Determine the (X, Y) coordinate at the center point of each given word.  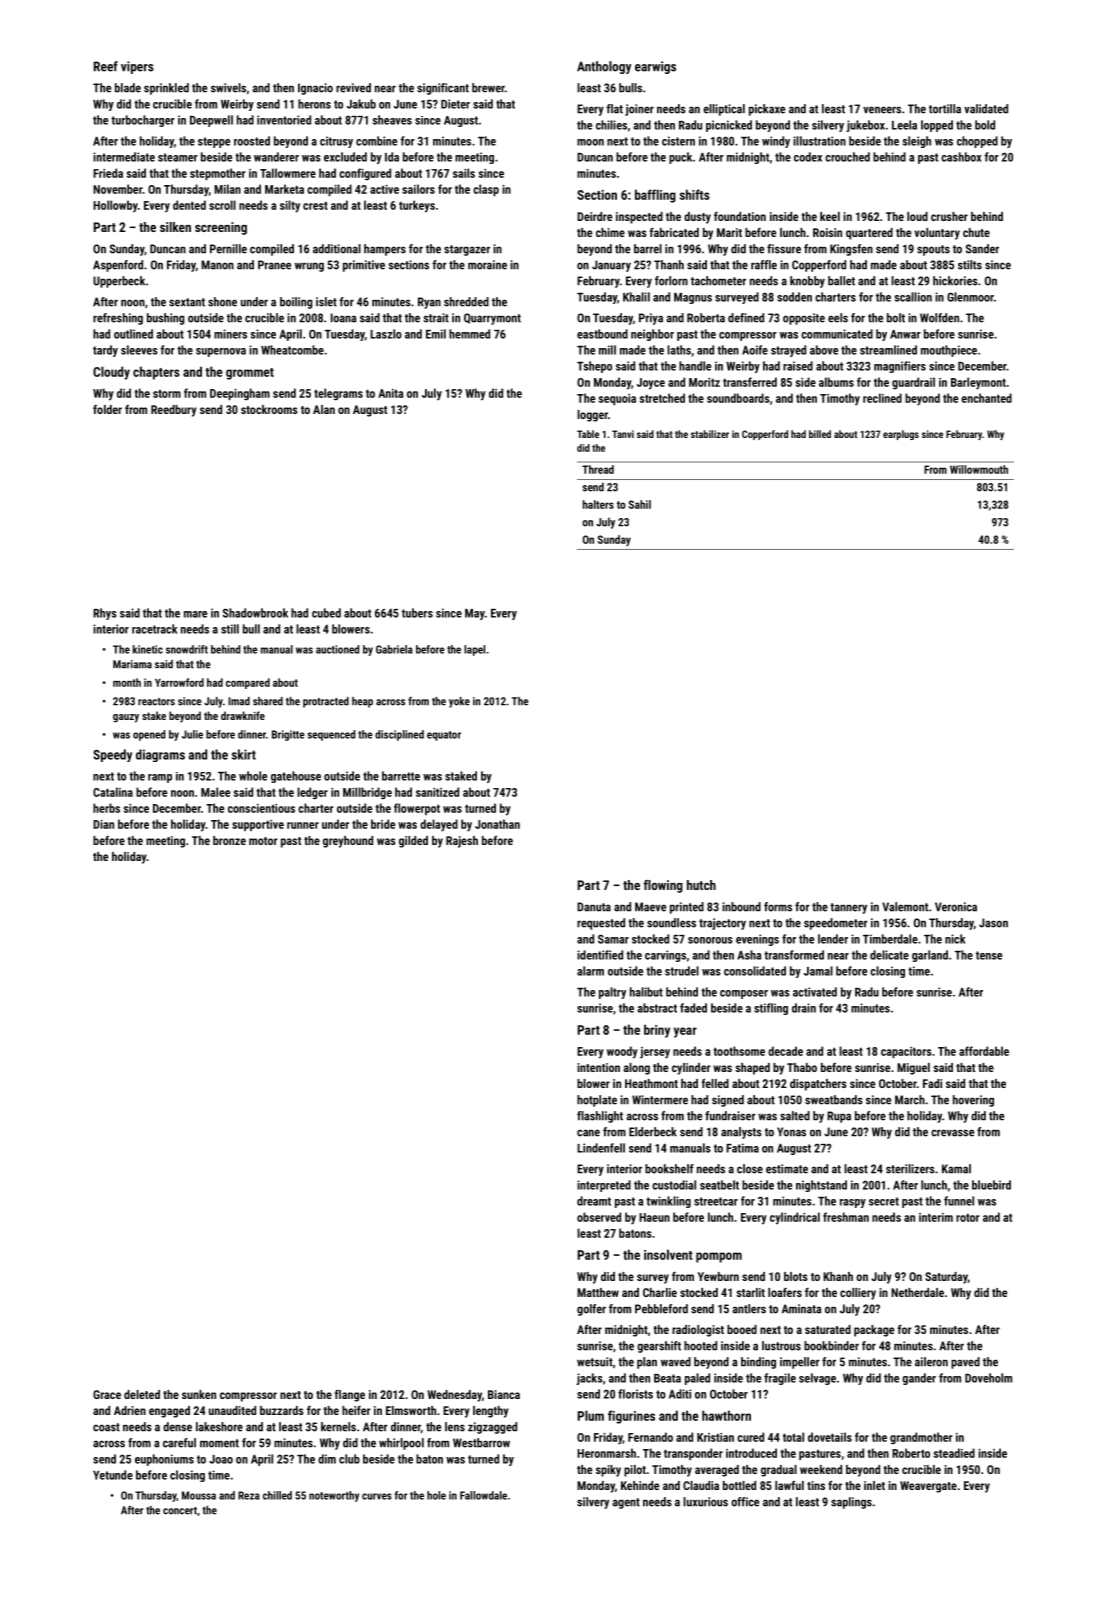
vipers (137, 67)
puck (680, 158)
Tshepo (594, 367)
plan (647, 1363)
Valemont (905, 907)
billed (820, 434)
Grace (107, 1394)
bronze (229, 840)
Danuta (594, 907)
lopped (937, 126)
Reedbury (174, 411)
